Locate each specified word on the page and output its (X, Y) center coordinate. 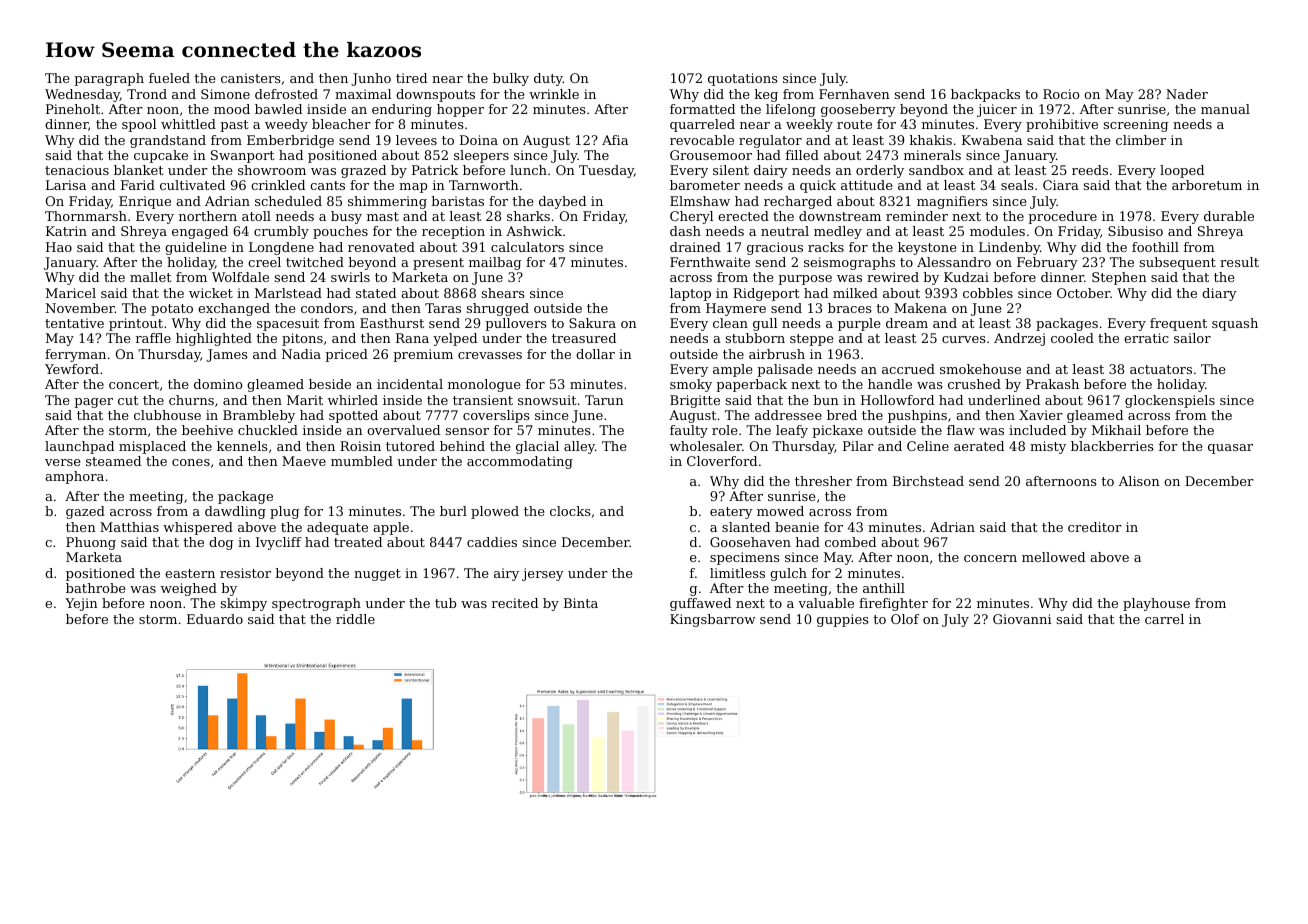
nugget (377, 575)
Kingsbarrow (713, 620)
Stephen (1119, 278)
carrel (1164, 619)
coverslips (496, 416)
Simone (225, 94)
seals (1017, 185)
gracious (775, 248)
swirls (350, 277)
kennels (242, 446)
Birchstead (928, 481)
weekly (809, 125)
